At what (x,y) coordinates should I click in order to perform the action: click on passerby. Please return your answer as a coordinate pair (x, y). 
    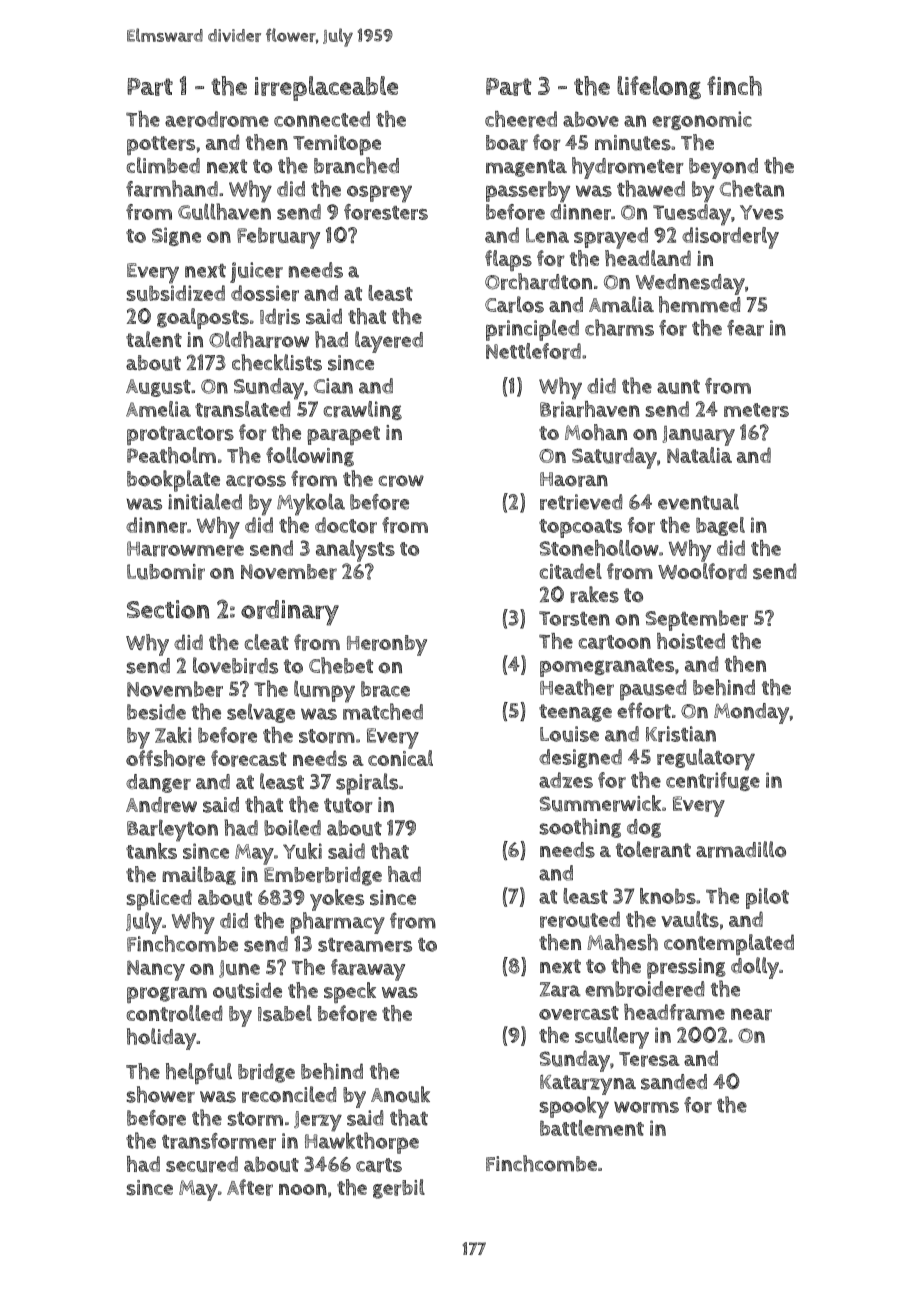
    Looking at the image, I should click on (528, 192).
